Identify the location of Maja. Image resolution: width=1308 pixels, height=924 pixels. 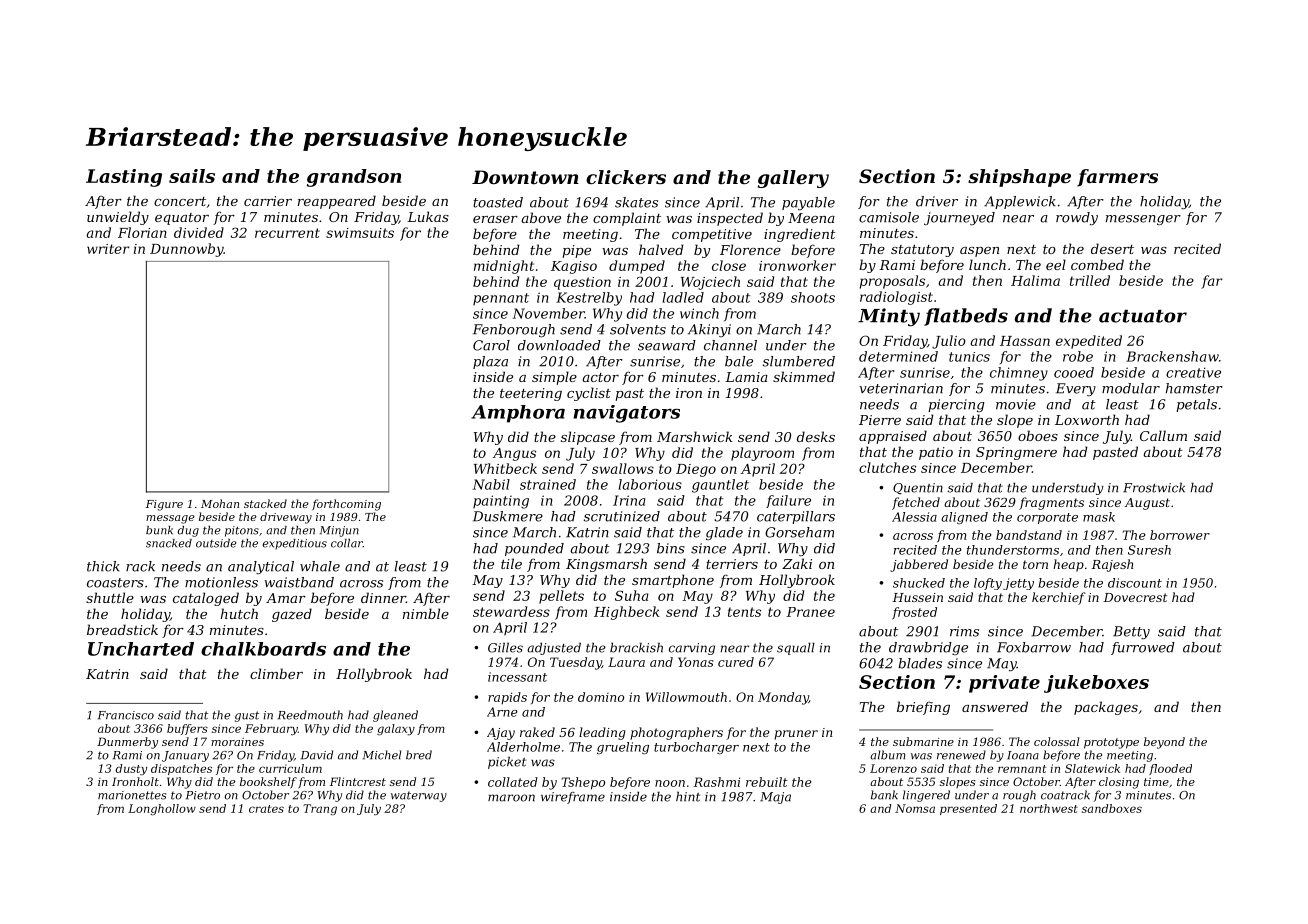
(775, 798).
